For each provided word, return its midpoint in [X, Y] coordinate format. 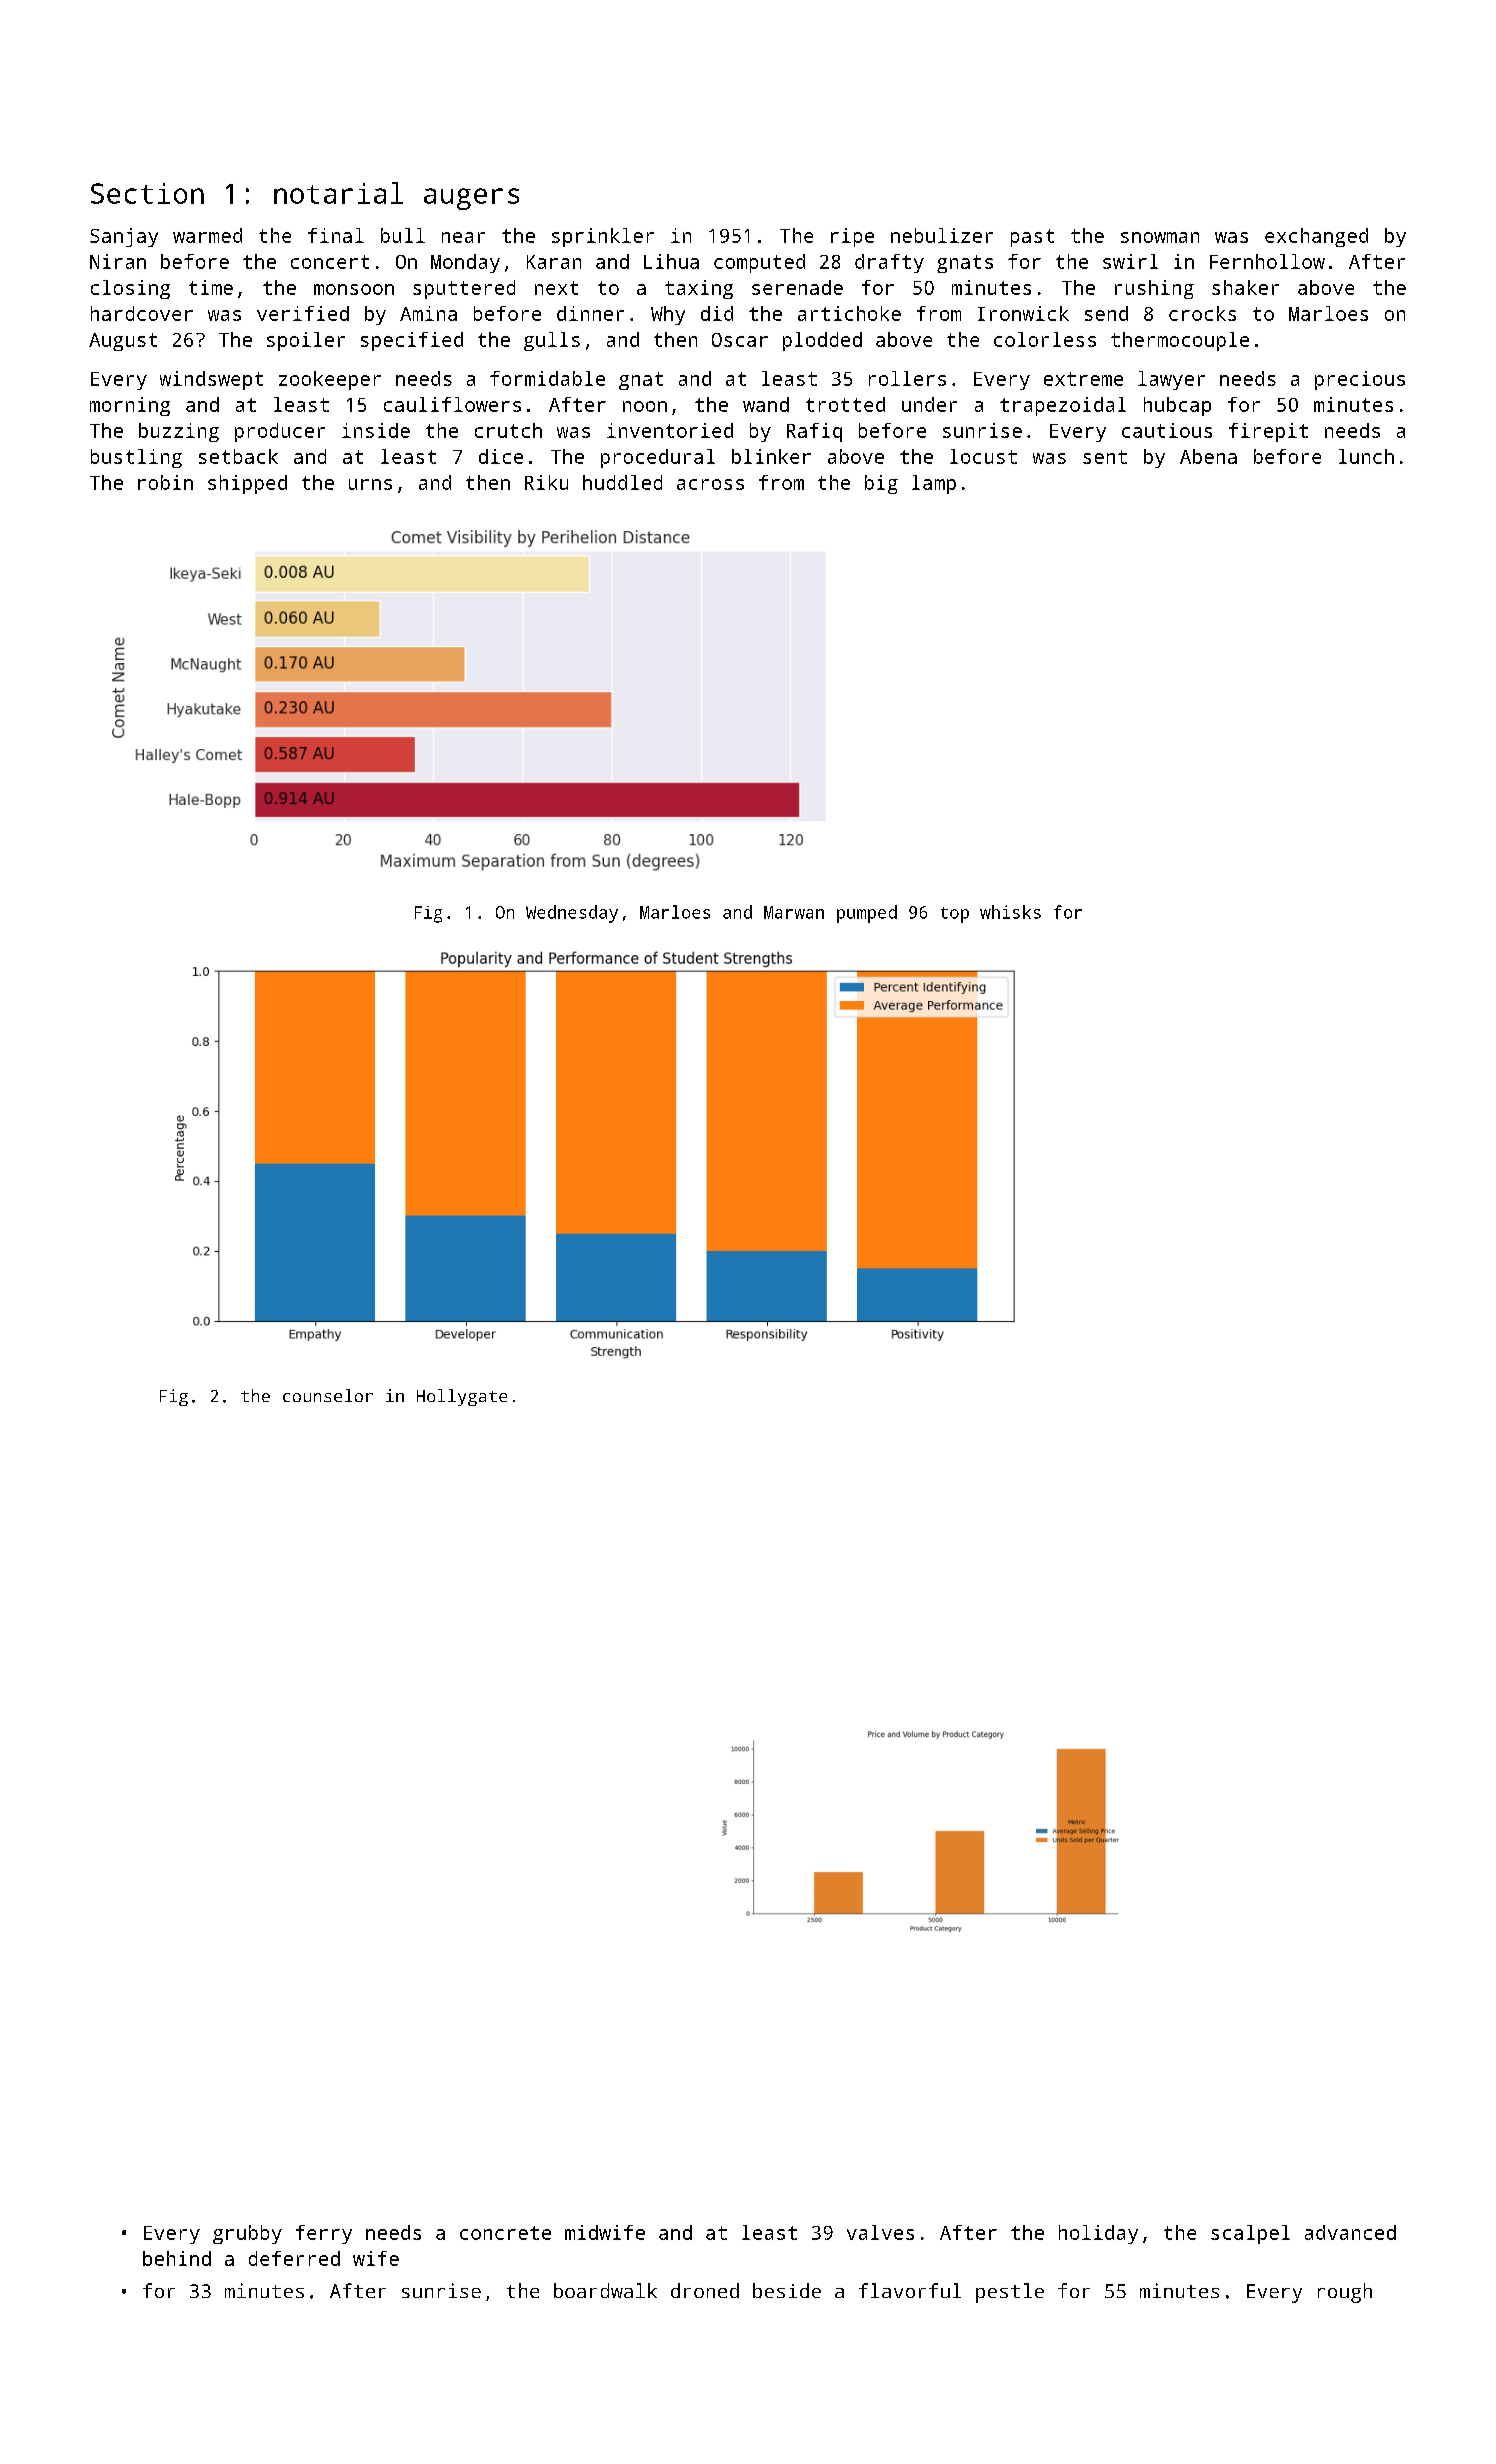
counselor [328, 1395]
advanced [1350, 2232]
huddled [622, 482]
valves [880, 2232]
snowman [1160, 237]
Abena [1208, 456]
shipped [247, 484]
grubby [247, 2234]
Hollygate [462, 1397]
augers [471, 199]
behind [177, 2258]
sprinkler [603, 237]
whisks [1010, 912]
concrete [505, 2233]
